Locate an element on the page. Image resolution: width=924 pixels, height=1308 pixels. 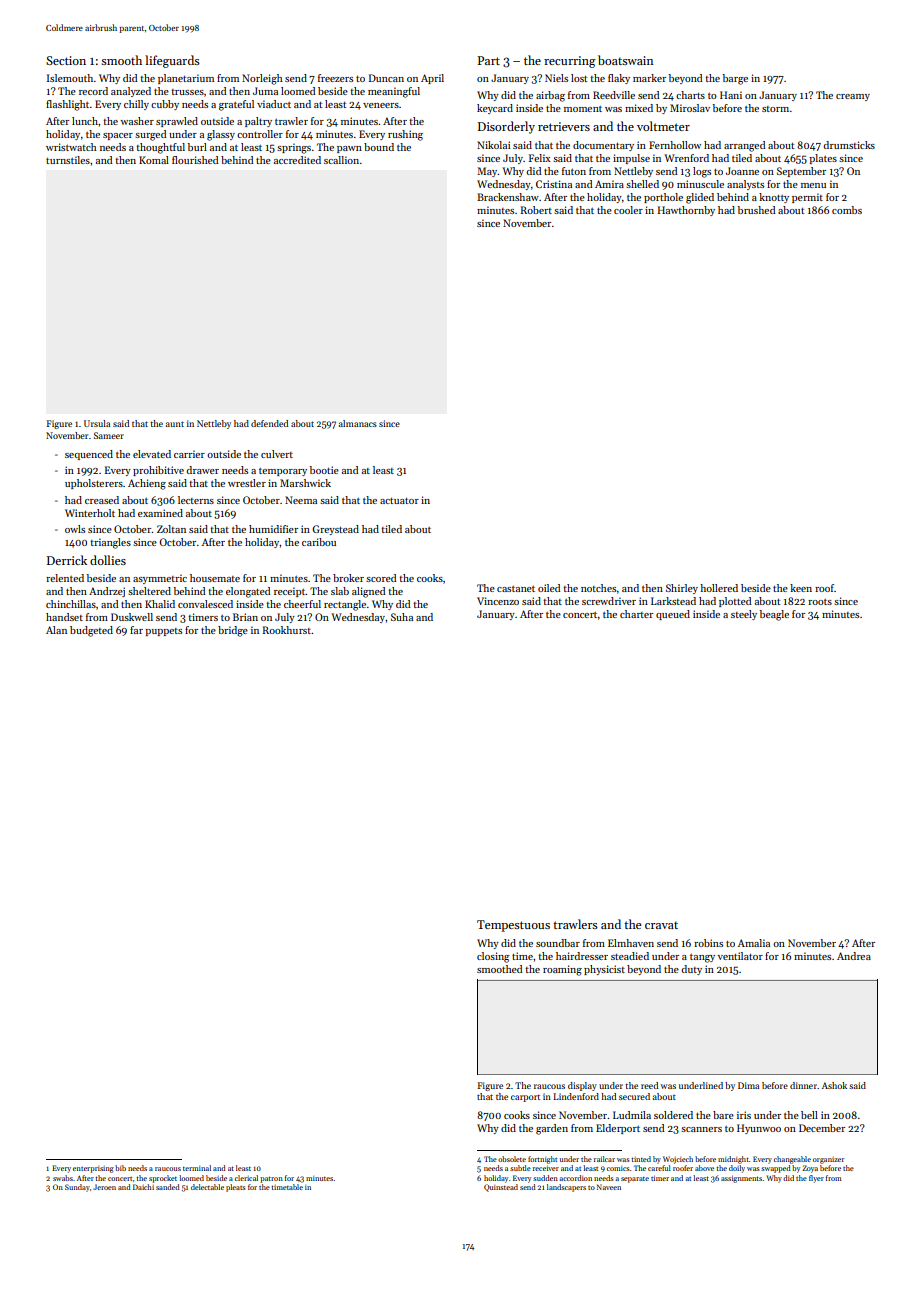
puppets is located at coordinates (163, 632).
